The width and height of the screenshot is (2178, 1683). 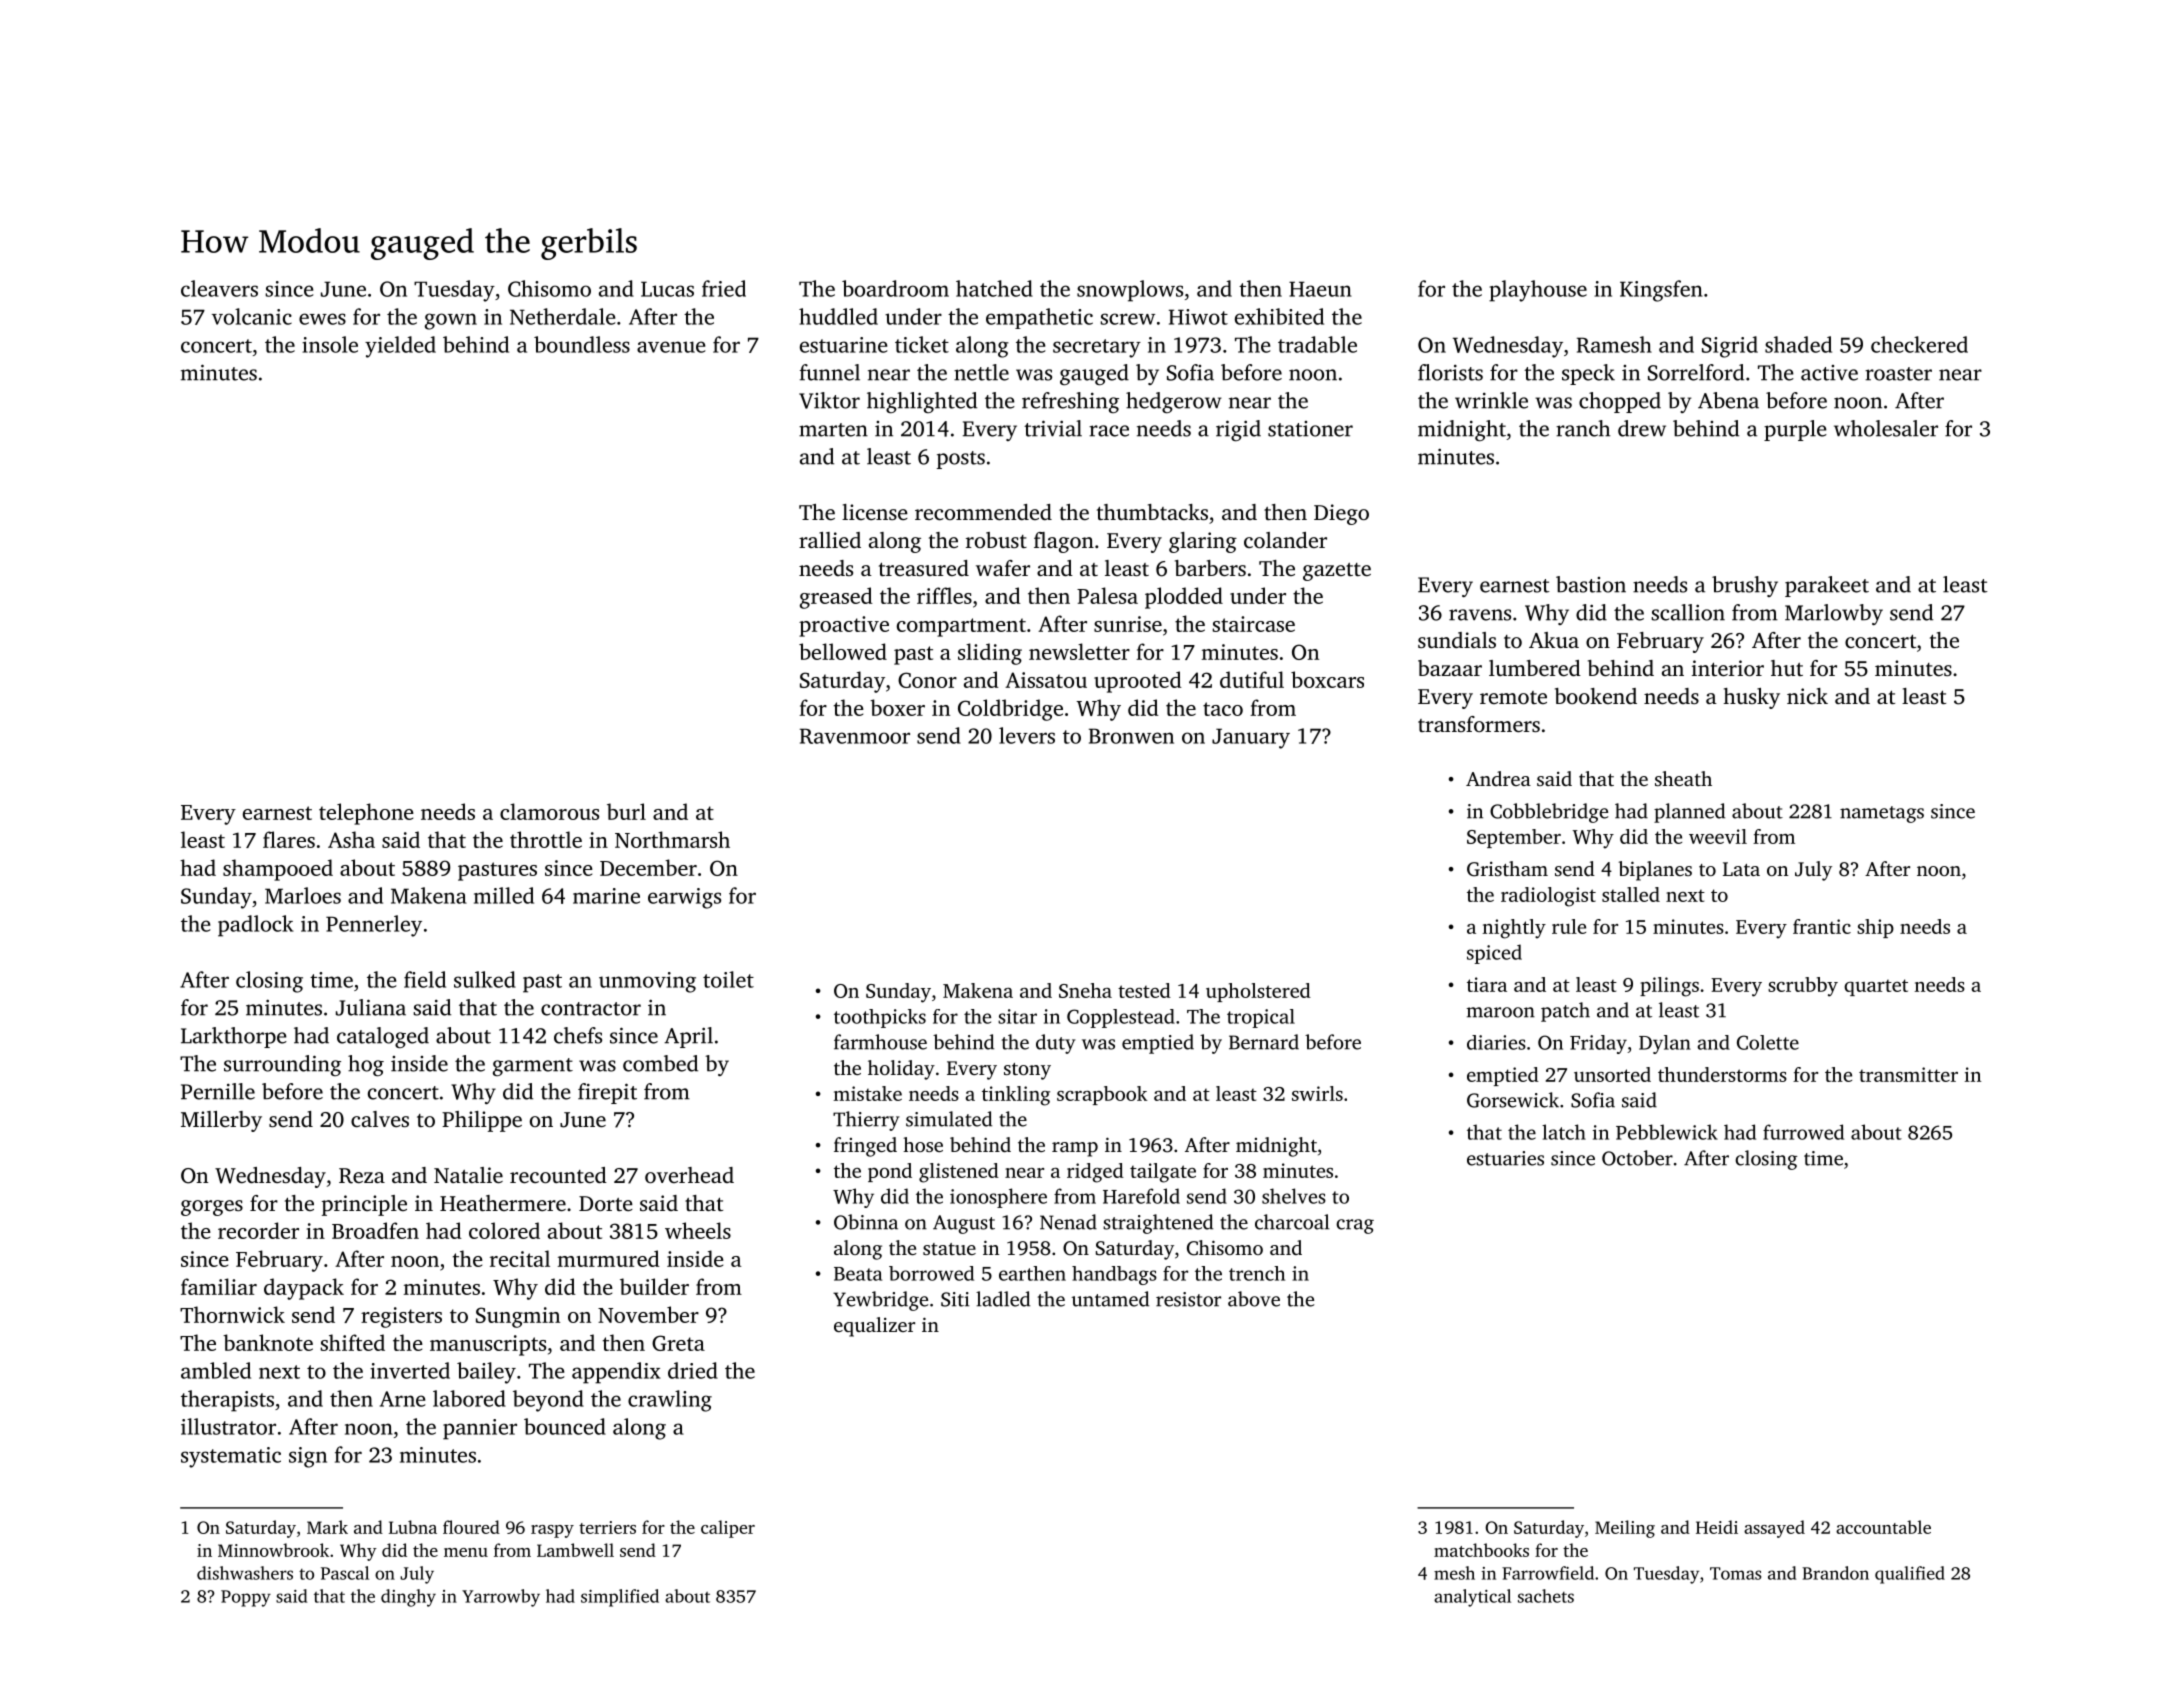 I want to click on Gristham, so click(x=1507, y=869).
